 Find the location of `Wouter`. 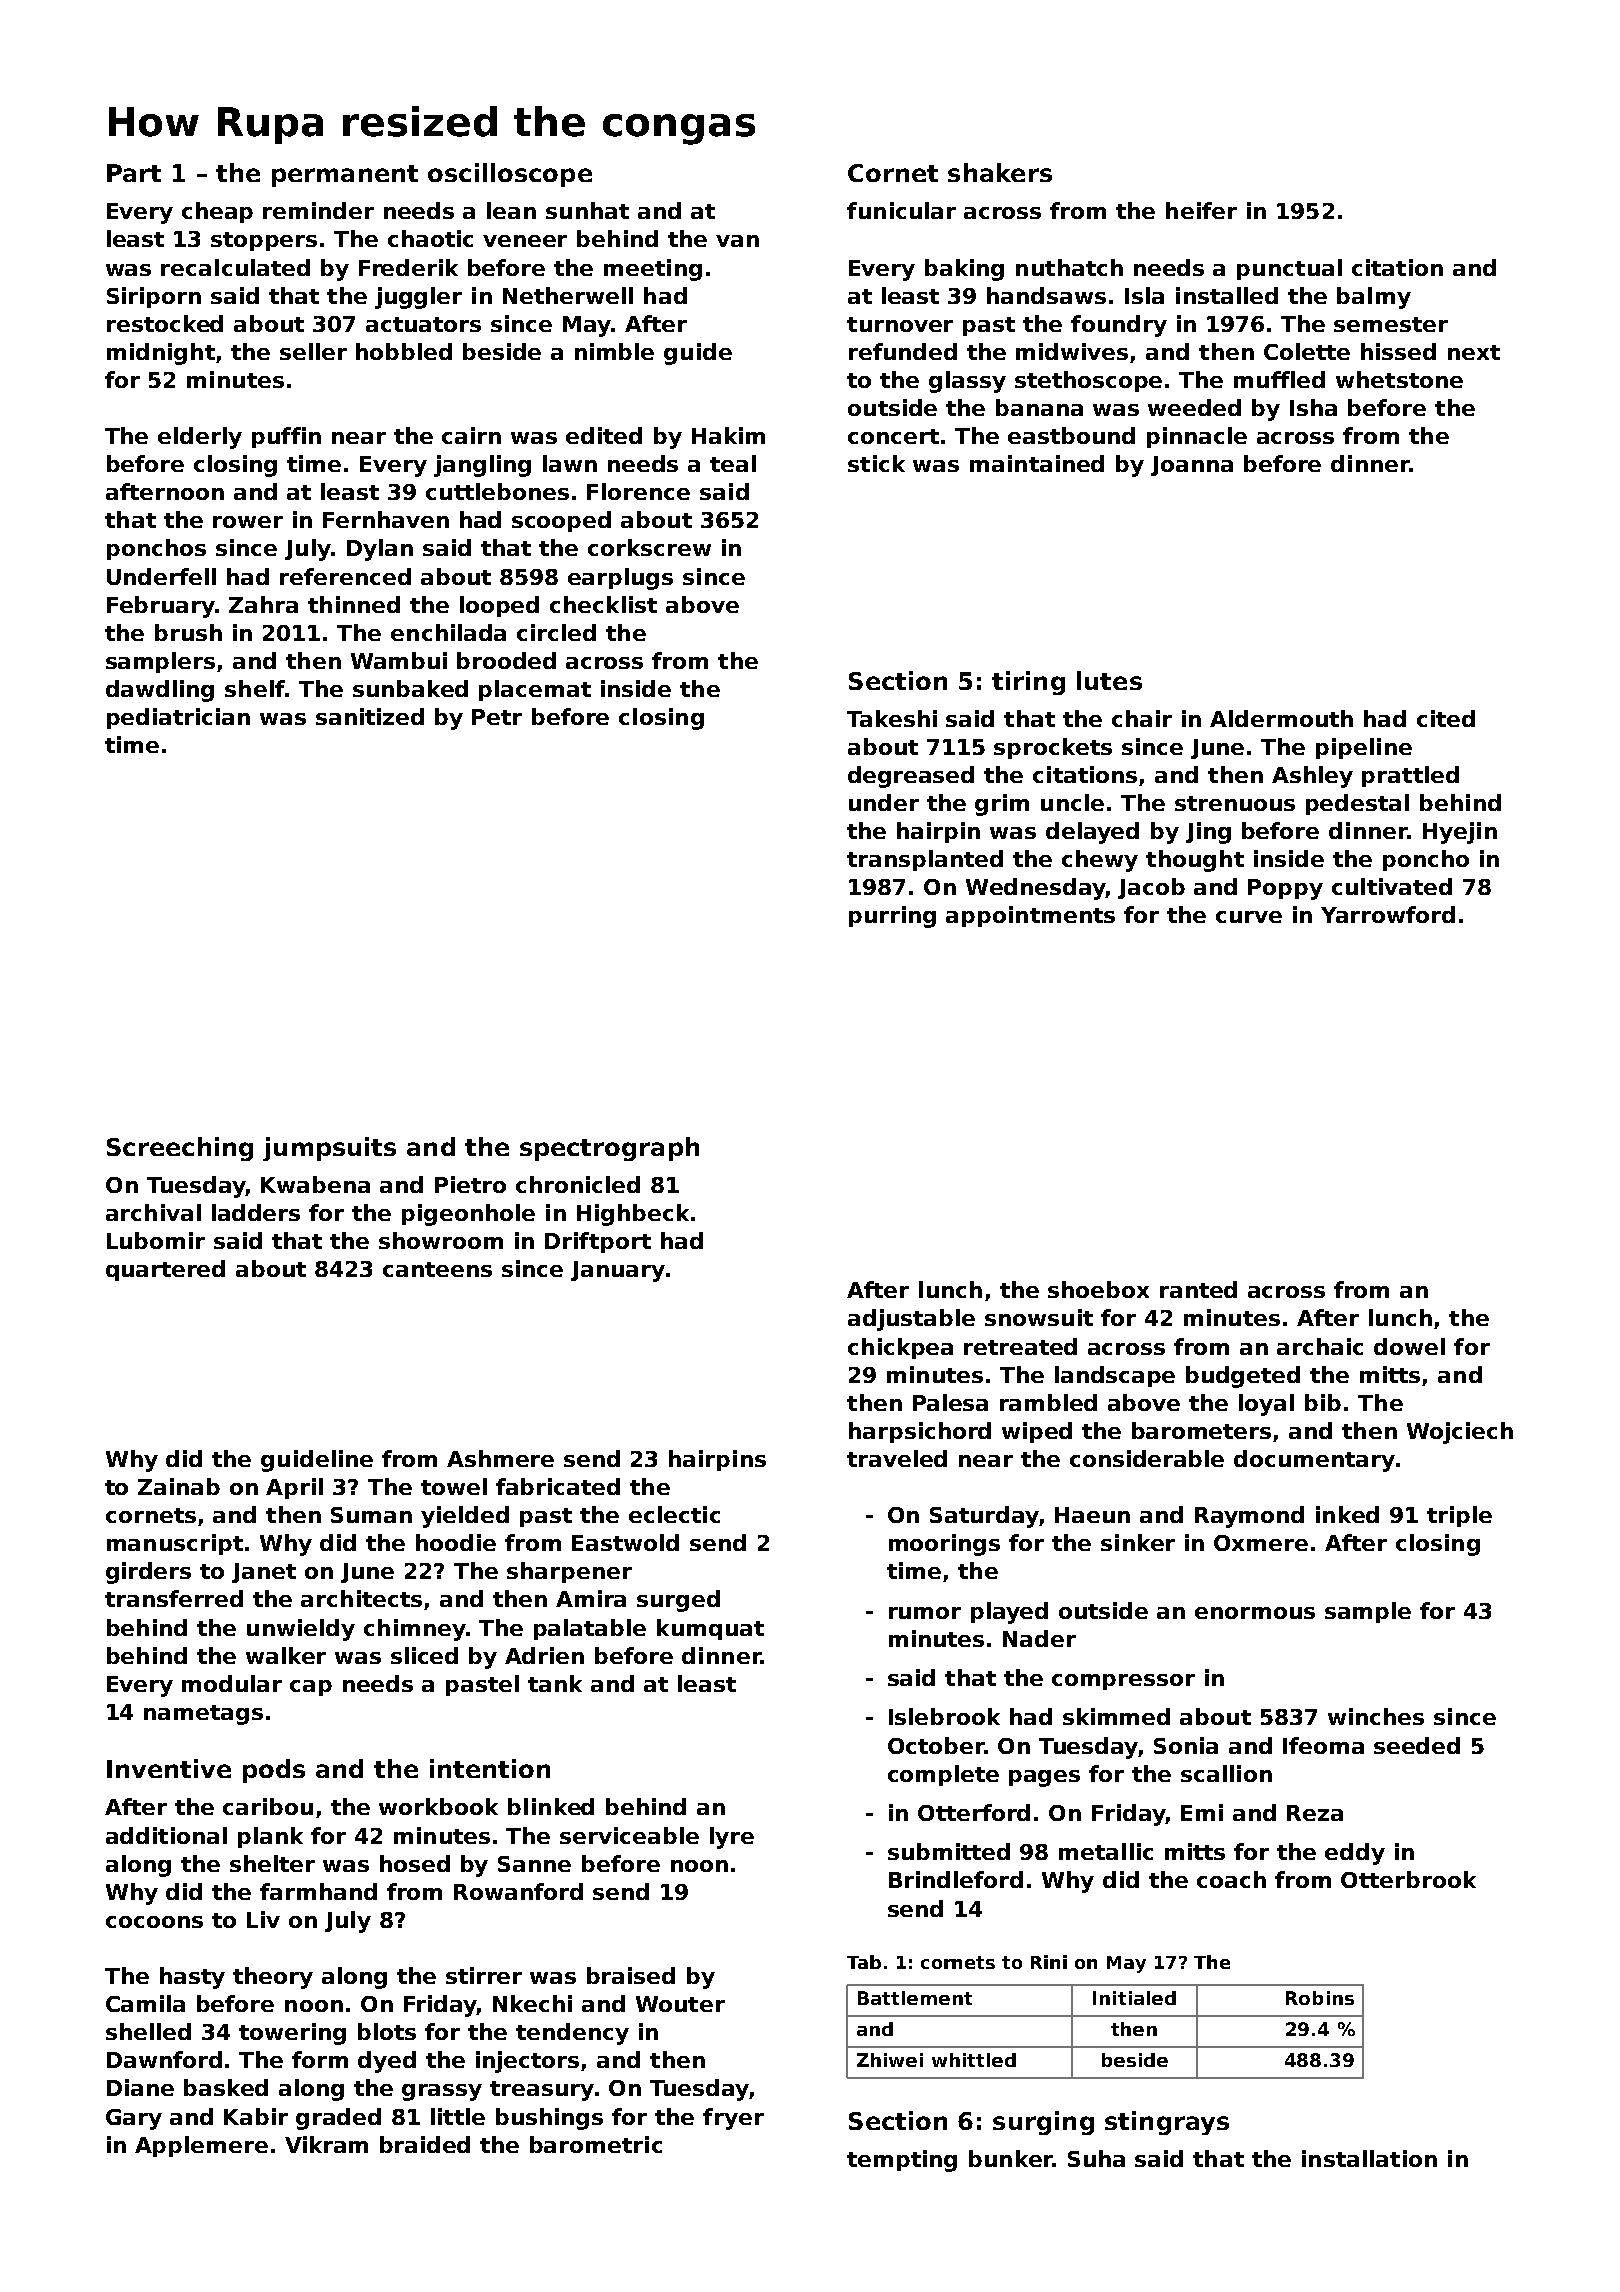

Wouter is located at coordinates (680, 2004).
